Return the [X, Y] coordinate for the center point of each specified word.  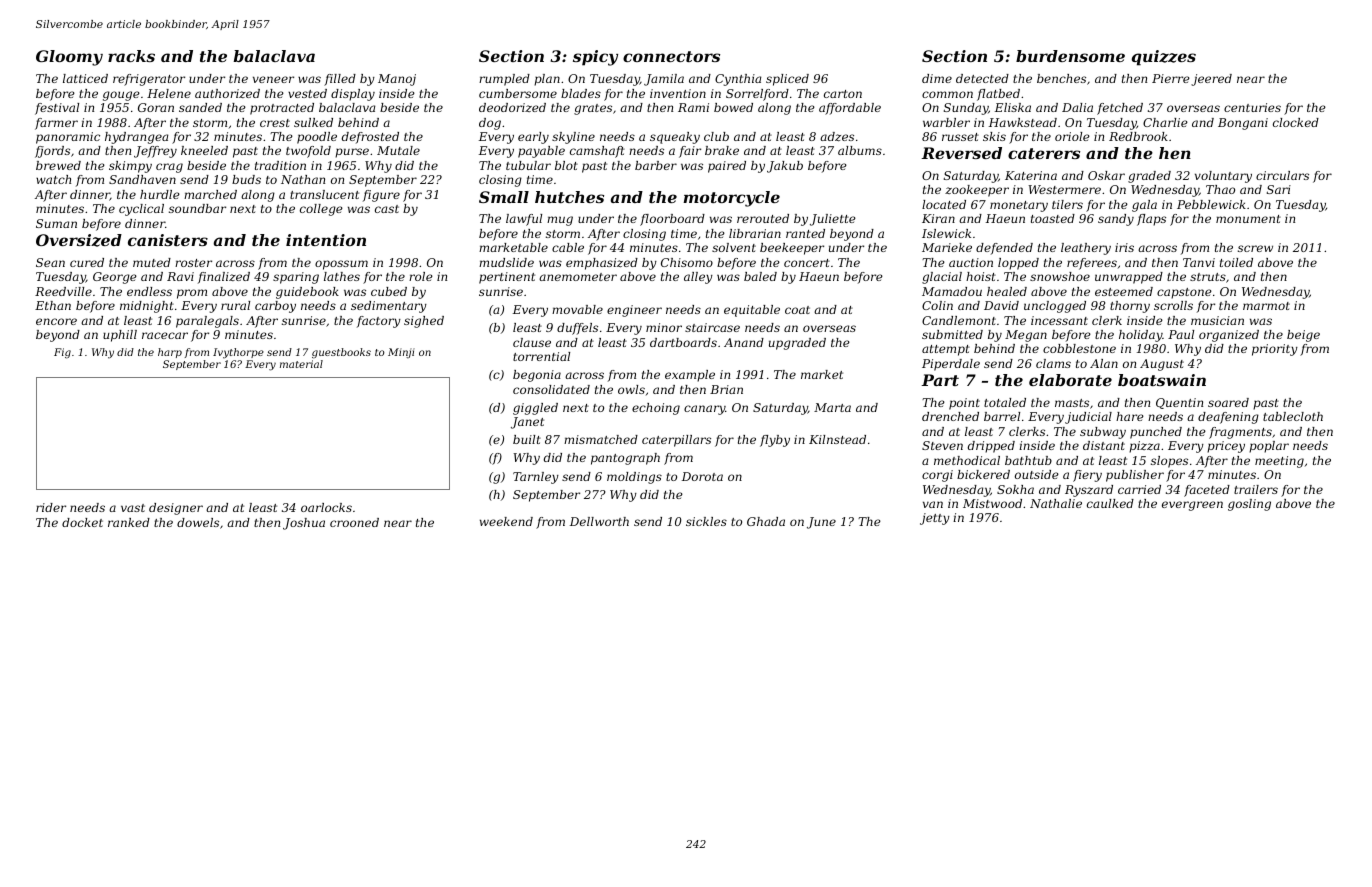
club [716, 136]
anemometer [578, 277]
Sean [50, 262]
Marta [832, 407]
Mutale [398, 150]
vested [307, 93]
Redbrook [1138, 136]
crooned [354, 522]
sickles [706, 521]
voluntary [1223, 177]
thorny [1130, 307]
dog [490, 124]
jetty [935, 519]
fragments [1240, 433]
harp [170, 353]
